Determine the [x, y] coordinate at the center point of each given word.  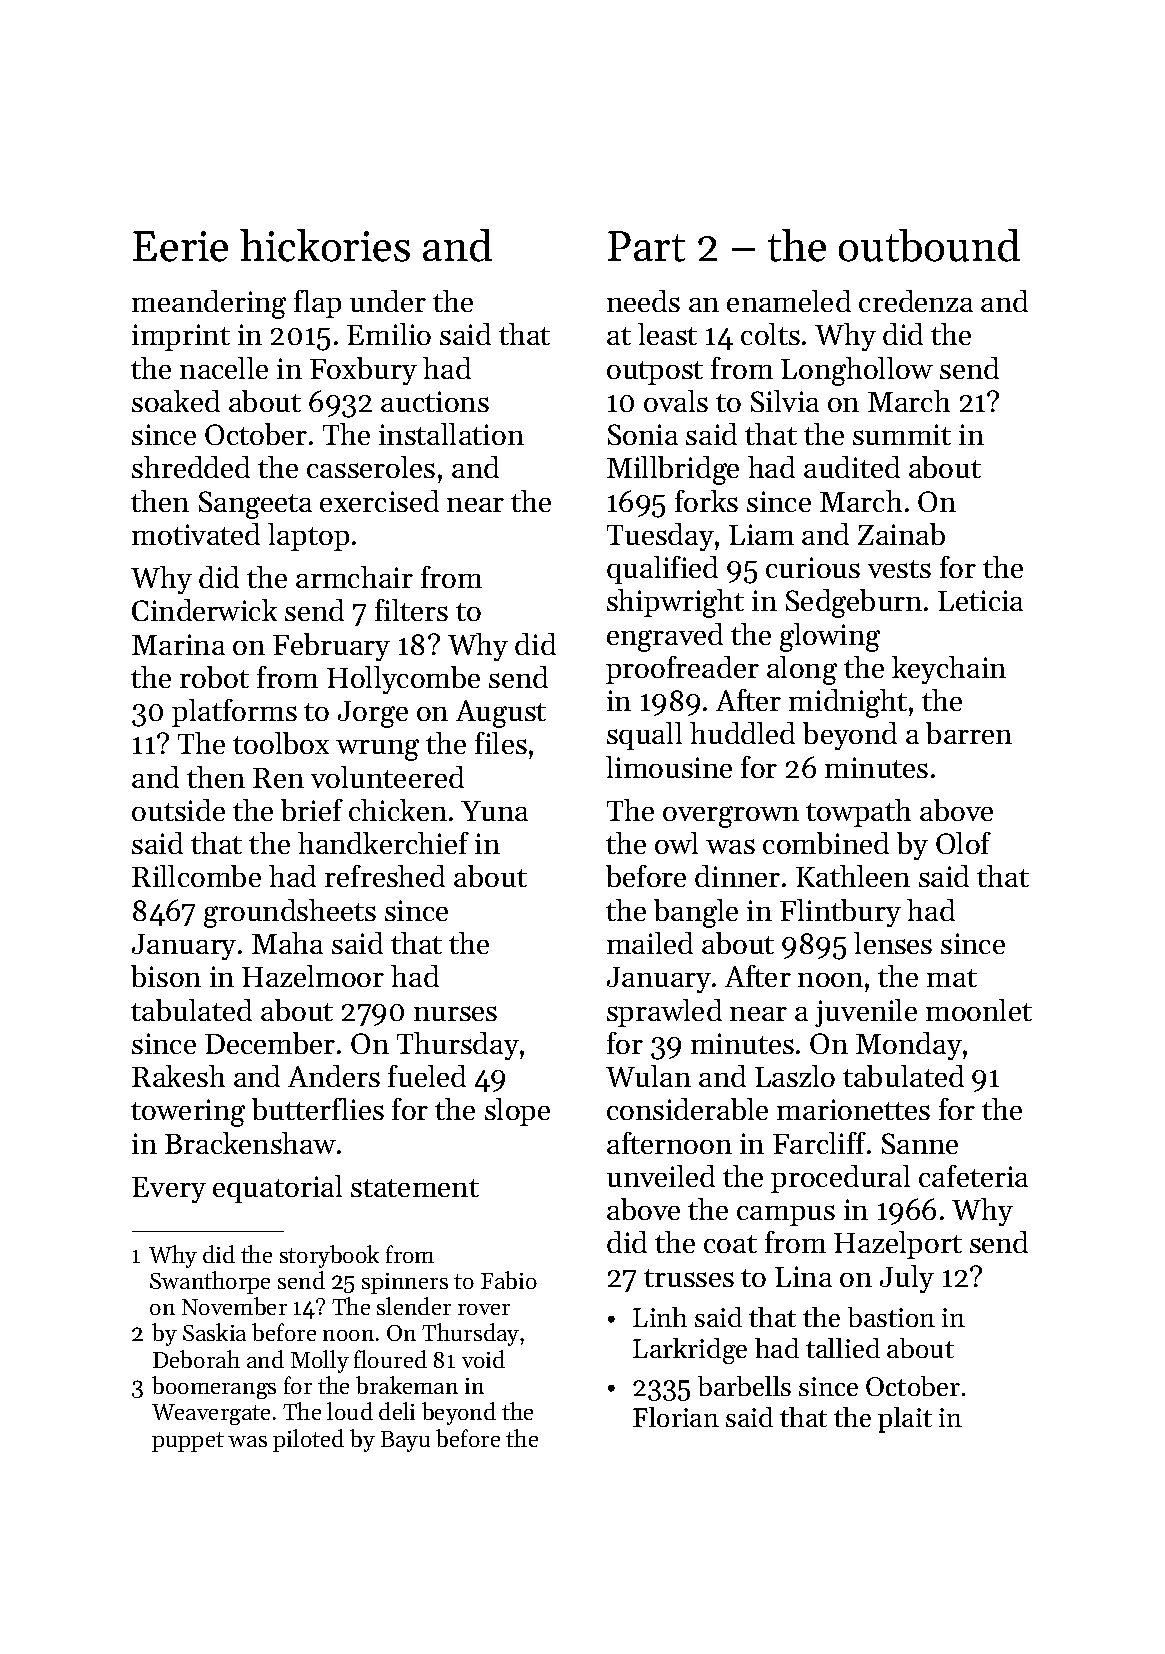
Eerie [180, 246]
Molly [320, 1361]
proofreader [682, 670]
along [802, 670]
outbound [929, 245]
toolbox [281, 743]
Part [646, 246]
